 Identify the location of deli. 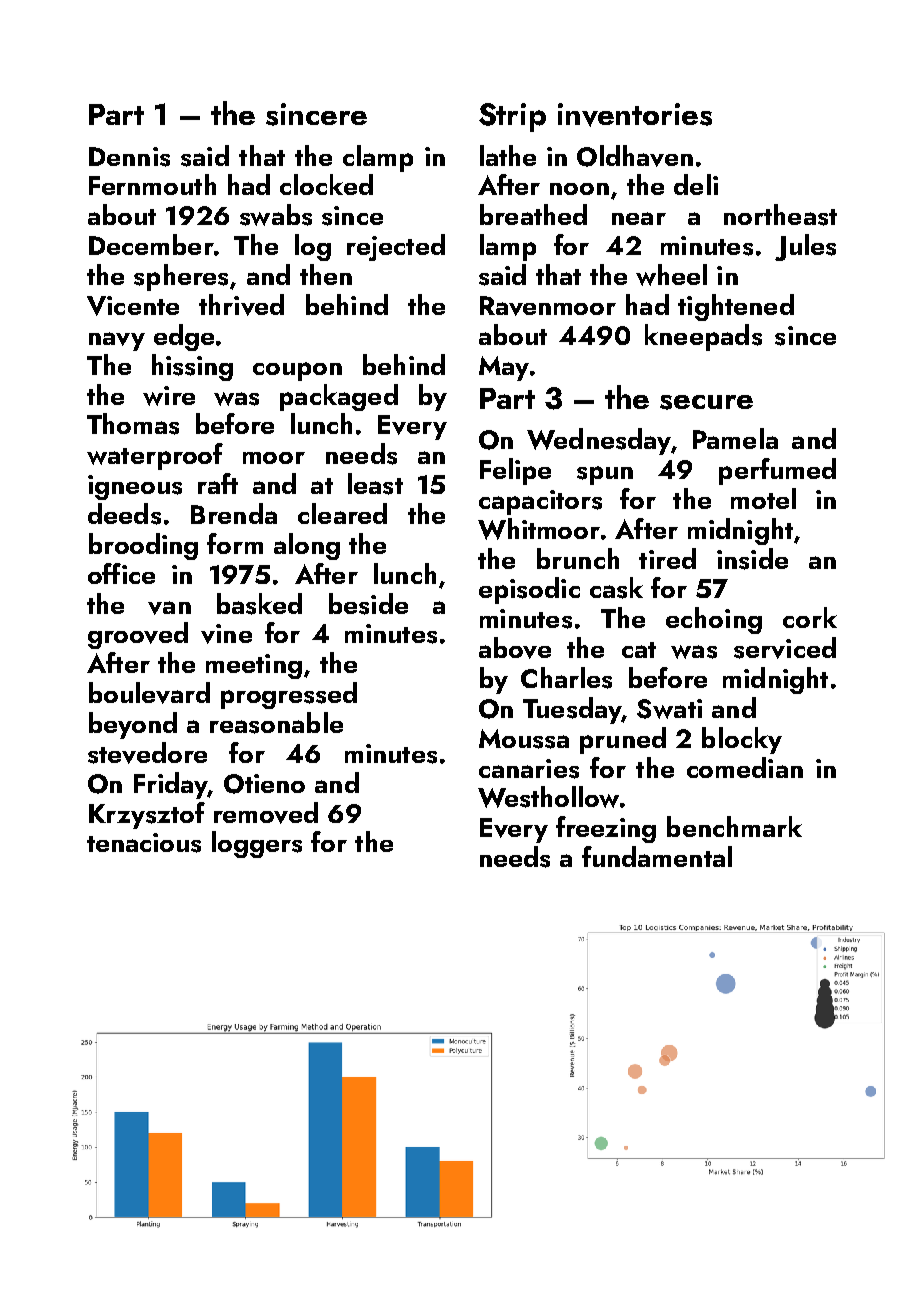
(696, 184).
